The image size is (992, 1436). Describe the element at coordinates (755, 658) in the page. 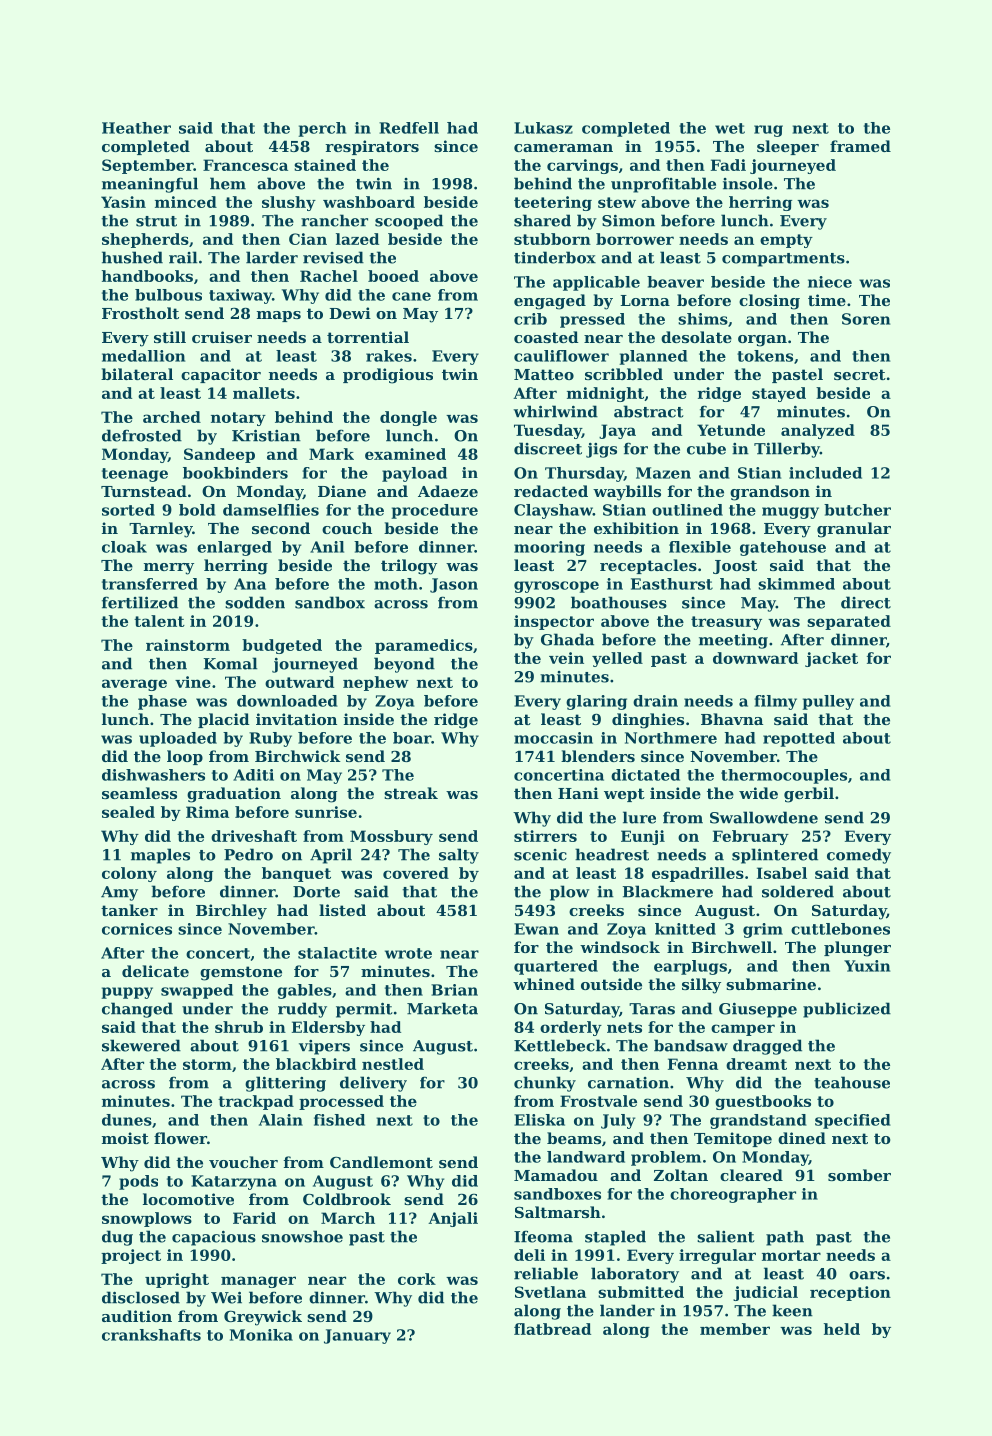

I see `downward` at that location.
